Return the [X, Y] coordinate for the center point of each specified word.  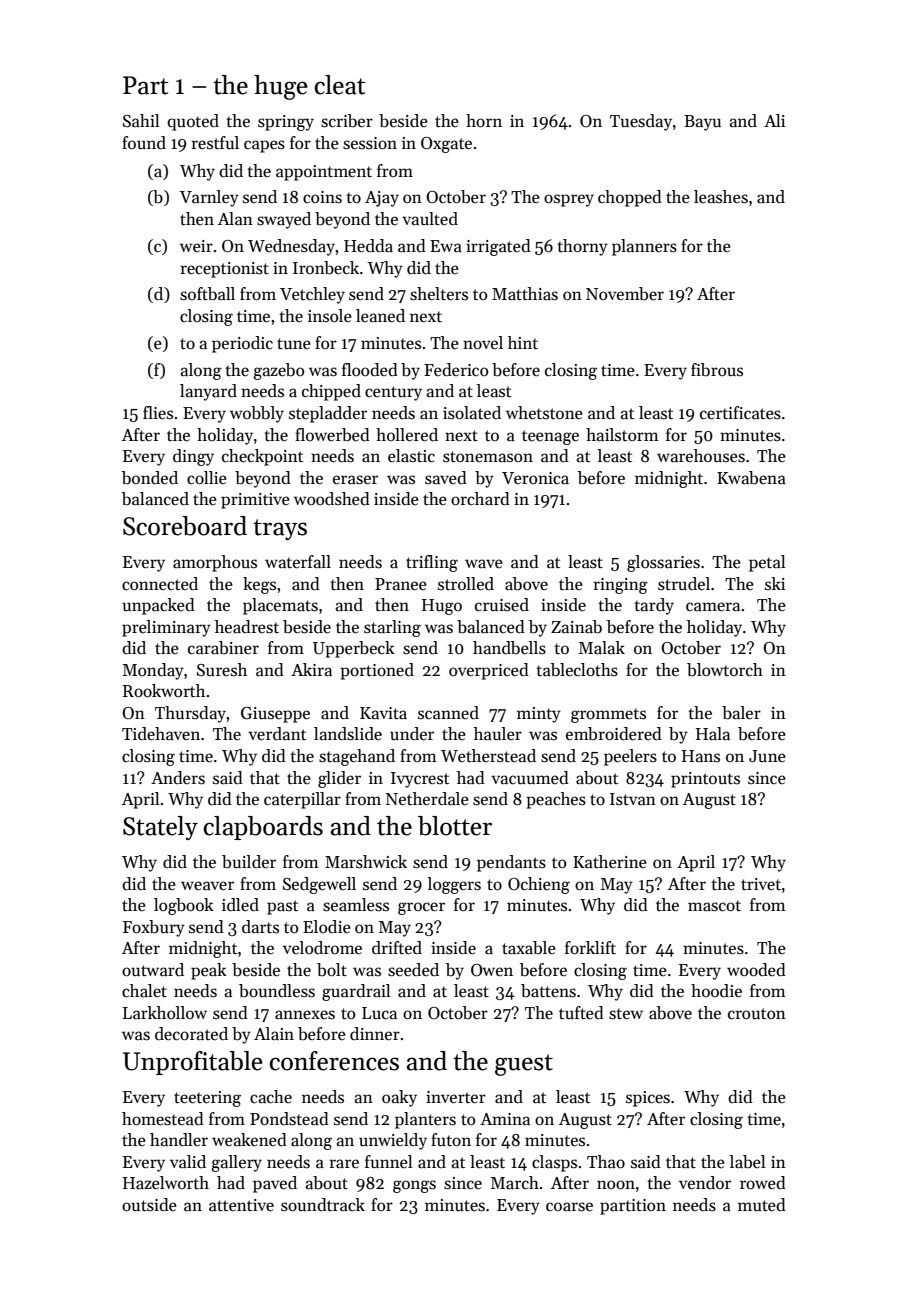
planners [644, 247]
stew [626, 1014]
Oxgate [446, 145]
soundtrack [323, 1205]
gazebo [278, 371]
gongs [414, 1186]
